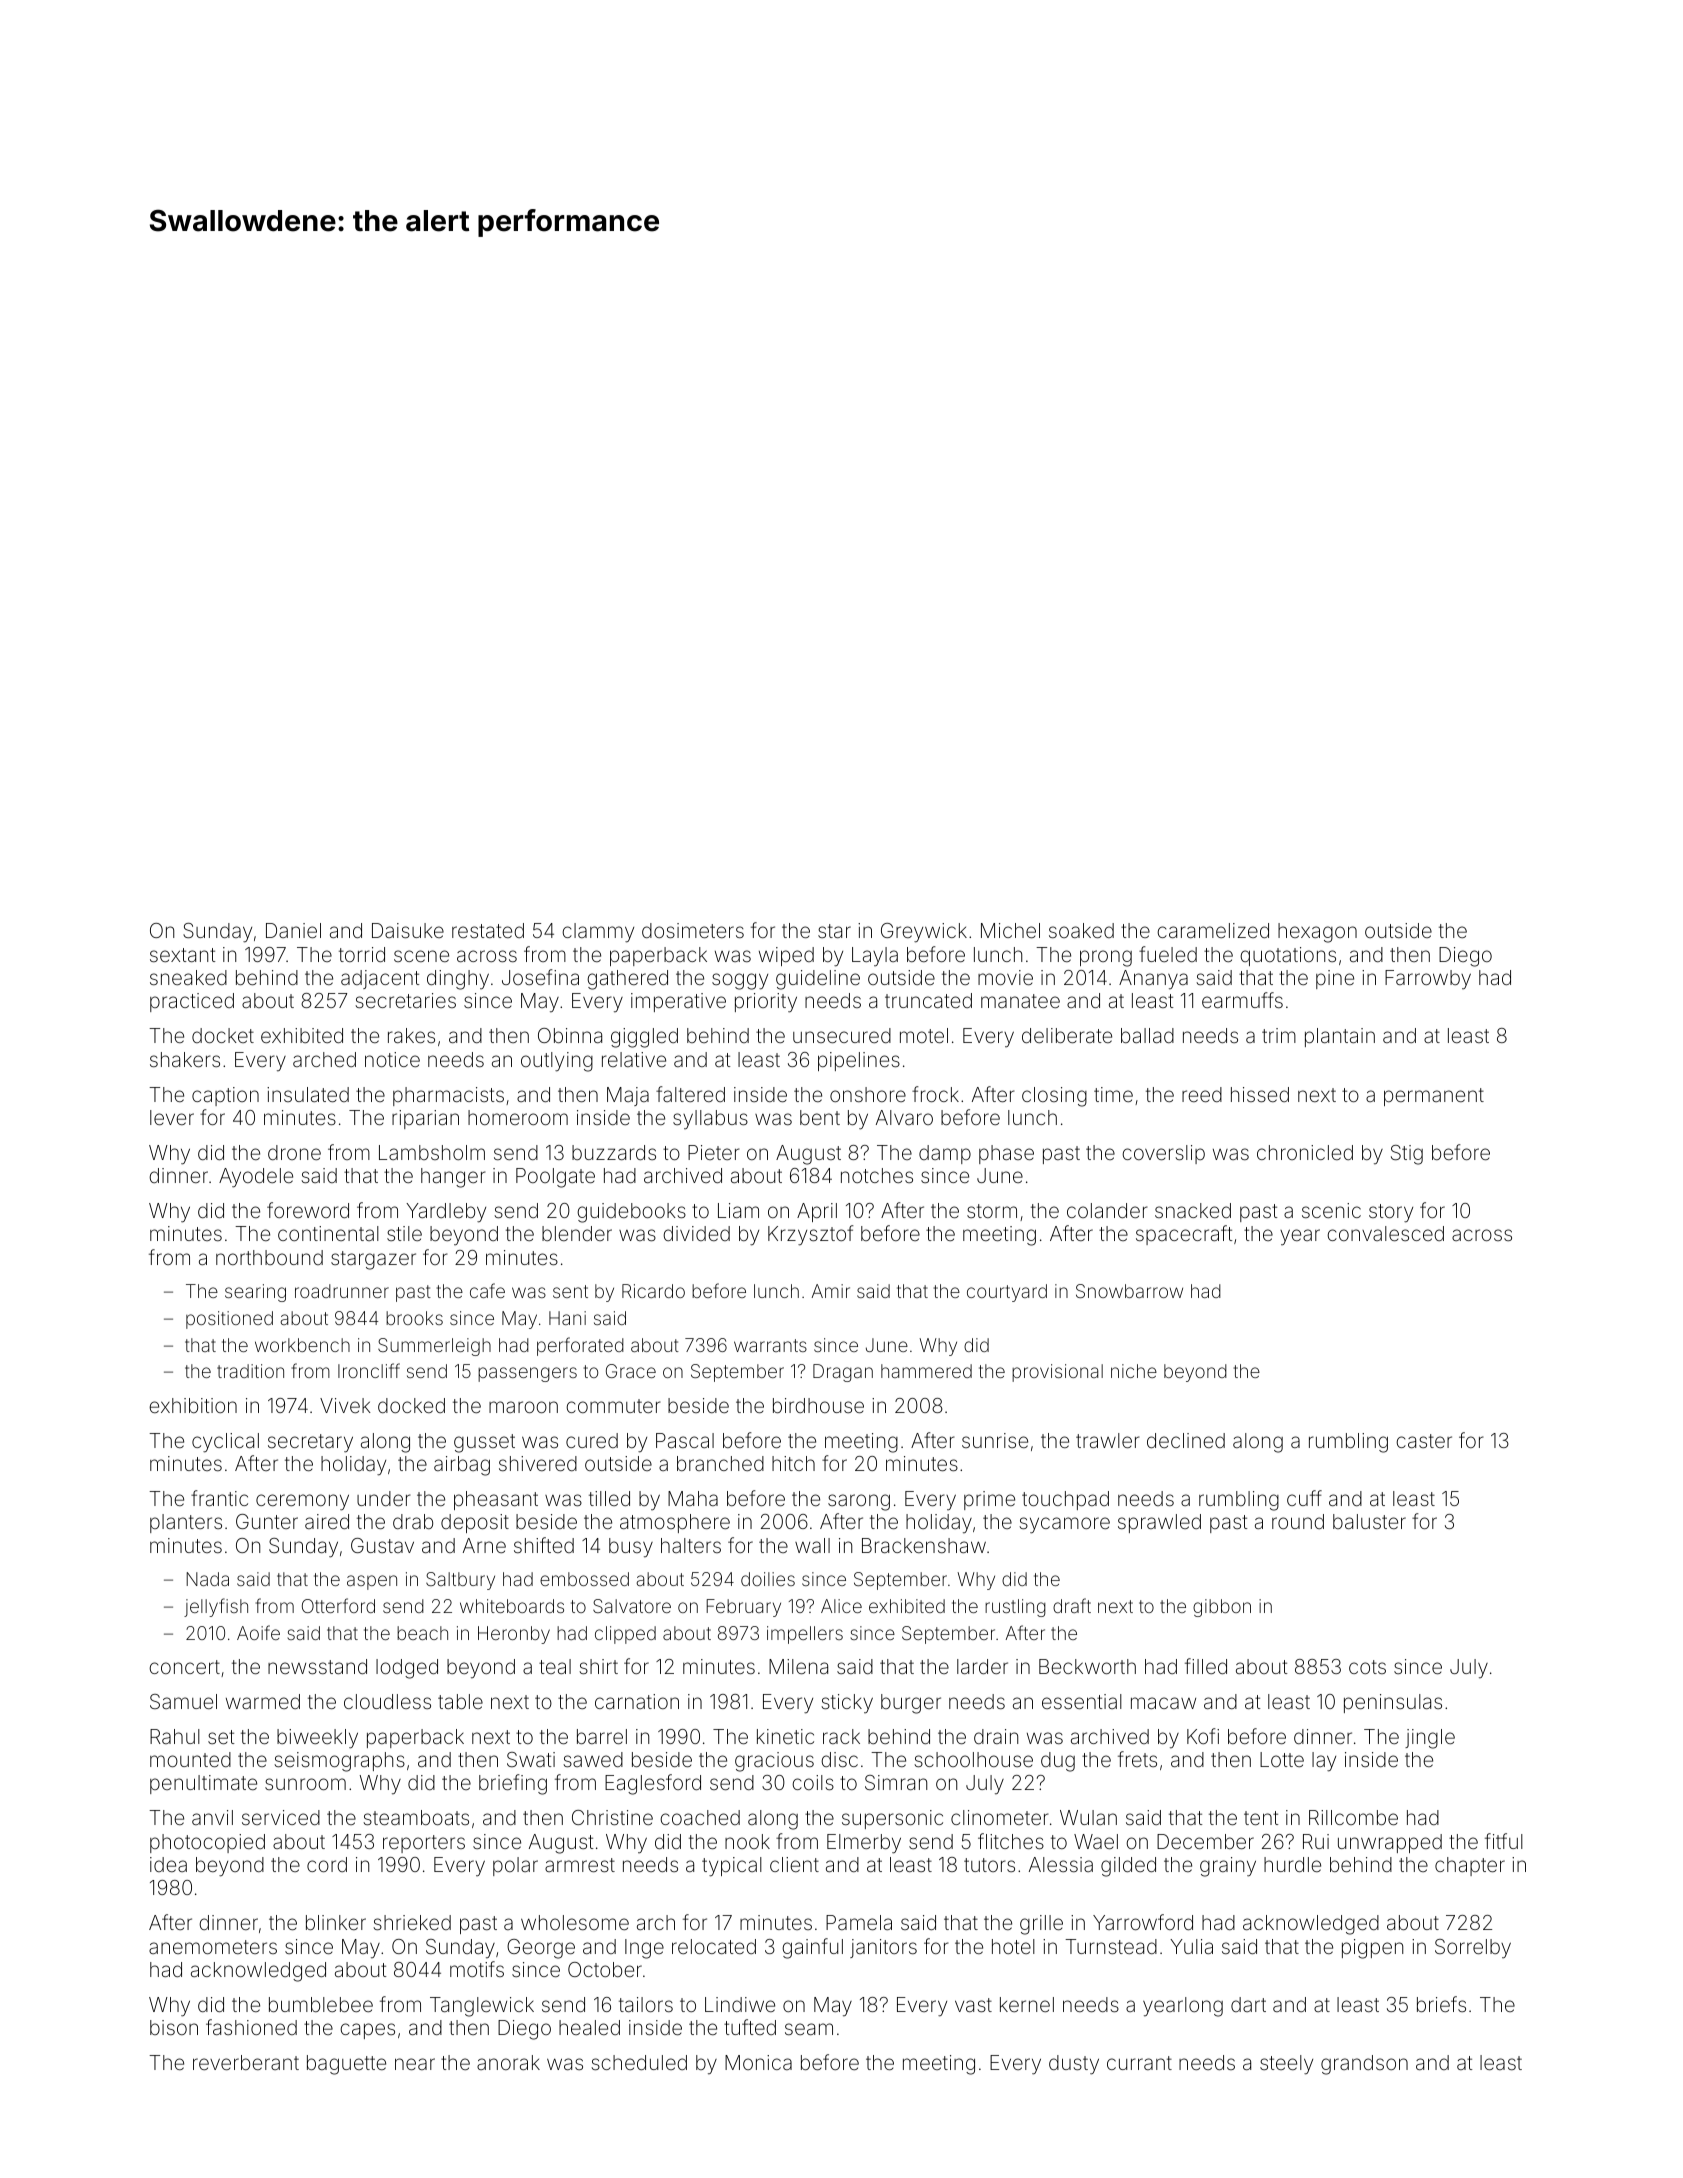 The image size is (1683, 2178). What do you see at coordinates (644, 1949) in the image?
I see `Inge` at bounding box center [644, 1949].
